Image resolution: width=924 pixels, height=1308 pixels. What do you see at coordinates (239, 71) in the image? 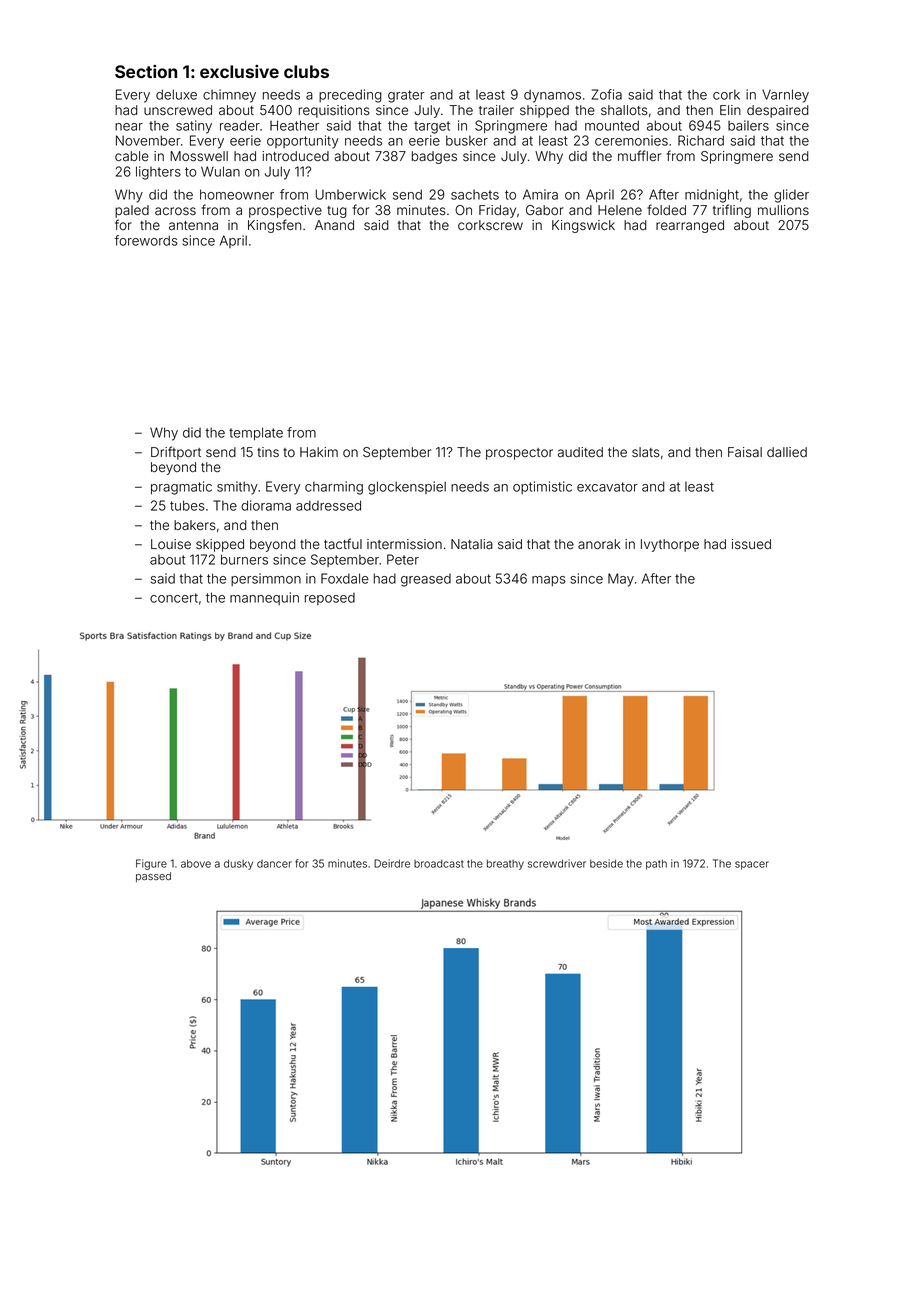
I see `exclusive` at bounding box center [239, 71].
